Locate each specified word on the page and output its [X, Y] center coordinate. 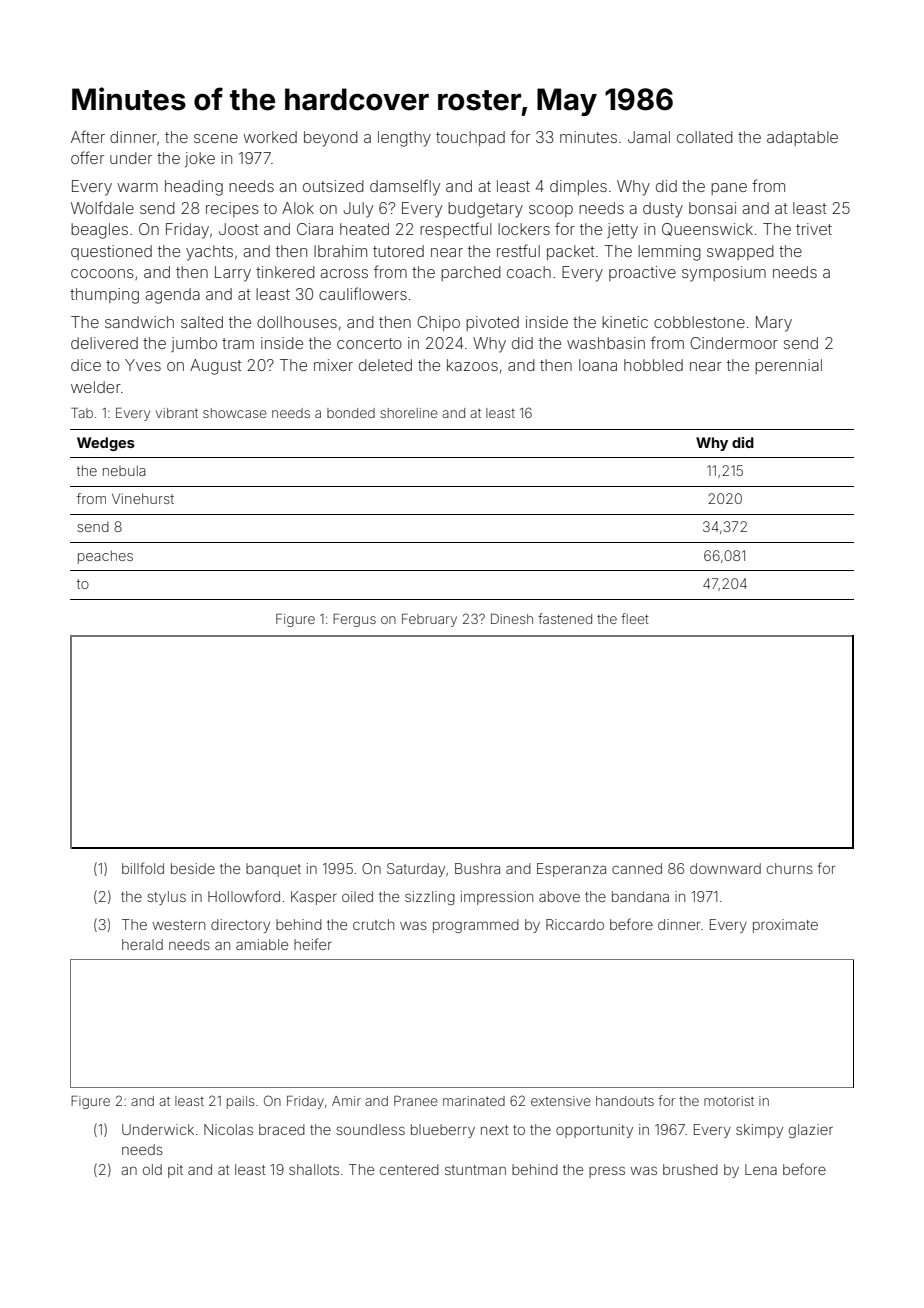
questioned [111, 252]
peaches [105, 557]
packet [570, 252]
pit [175, 1171]
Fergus [354, 620]
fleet [635, 618]
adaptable [802, 138]
